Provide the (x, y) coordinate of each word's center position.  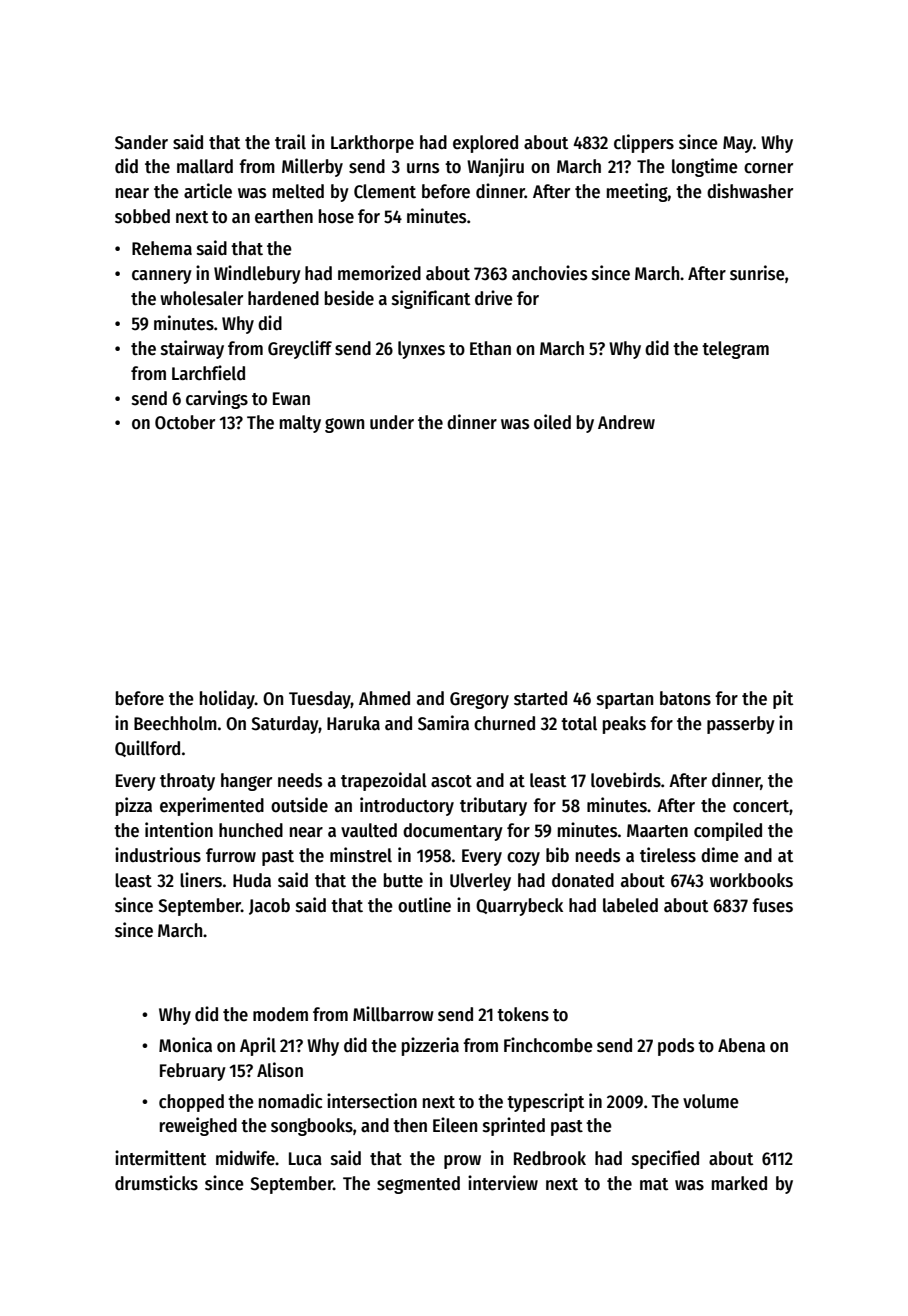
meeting (637, 192)
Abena (741, 1045)
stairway (192, 349)
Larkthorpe (372, 144)
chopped (191, 1103)
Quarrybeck (519, 907)
